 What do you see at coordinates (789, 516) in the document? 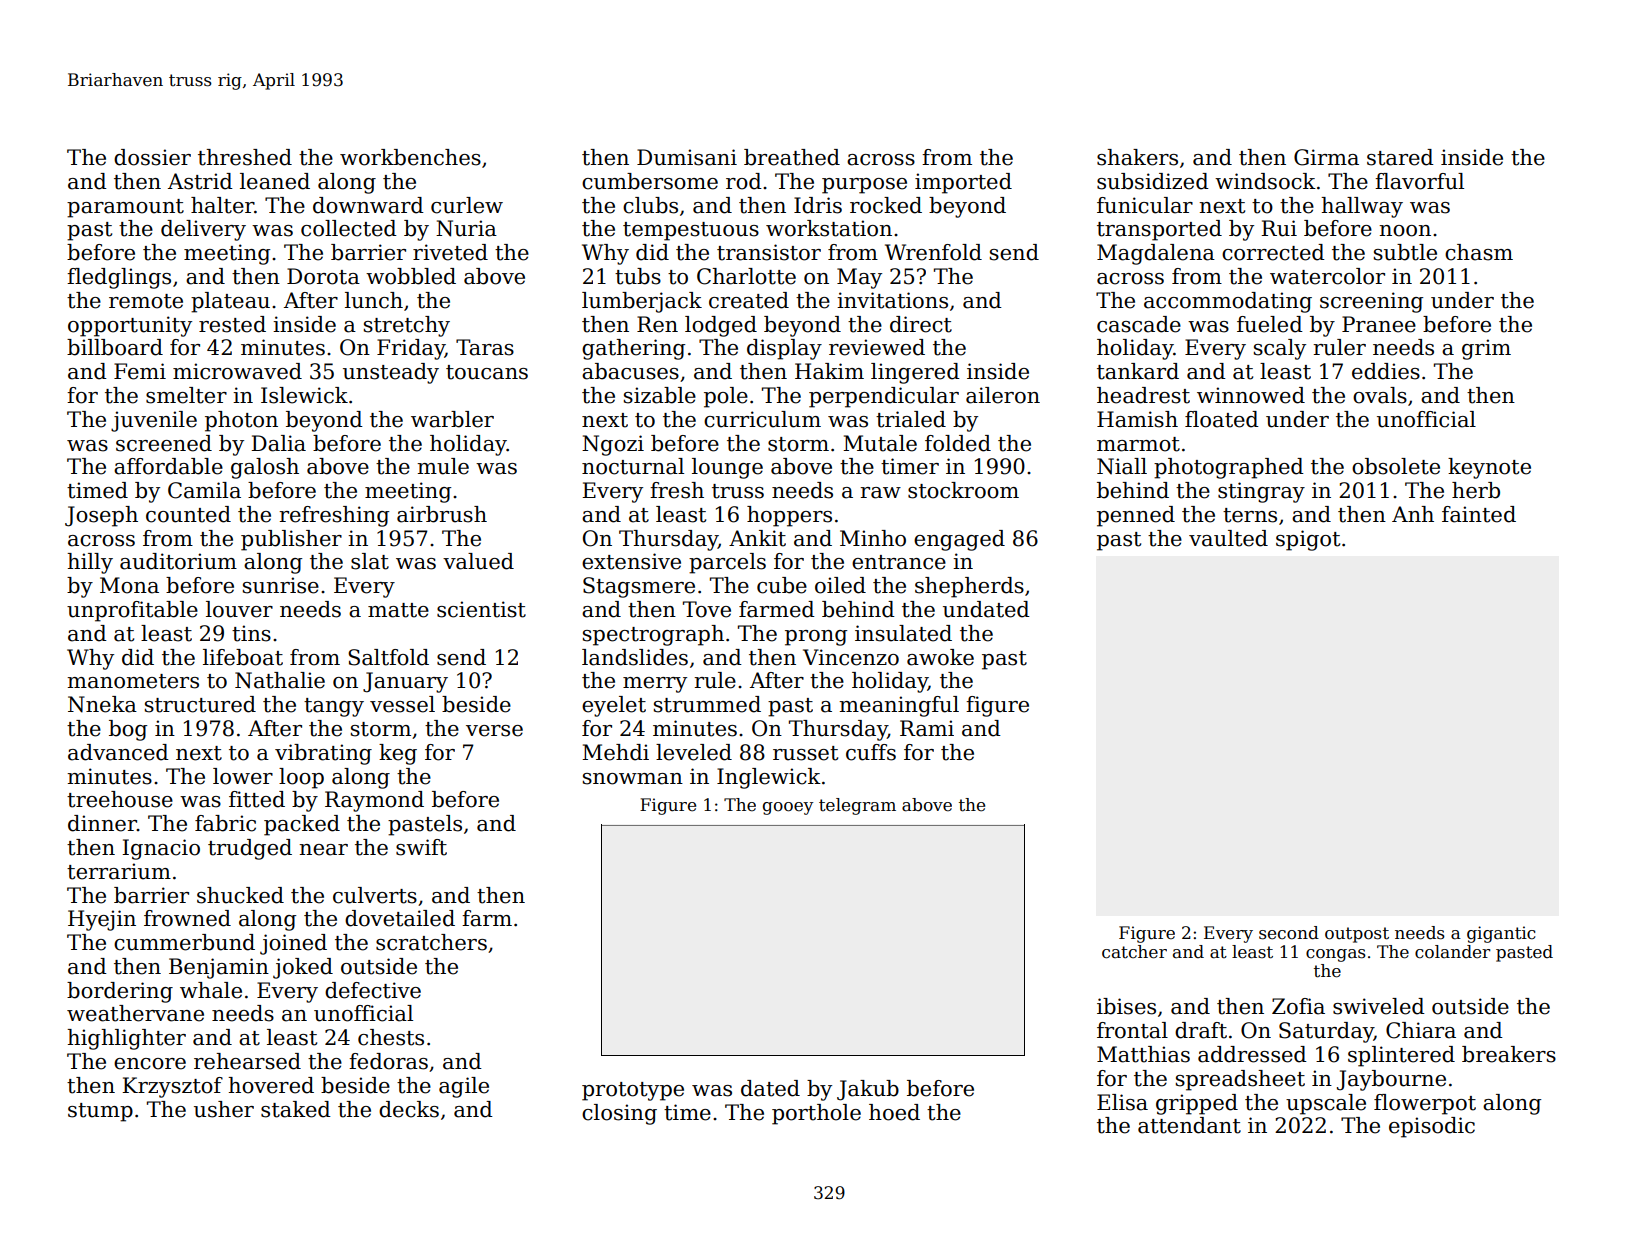
I see `hoppers` at bounding box center [789, 516].
